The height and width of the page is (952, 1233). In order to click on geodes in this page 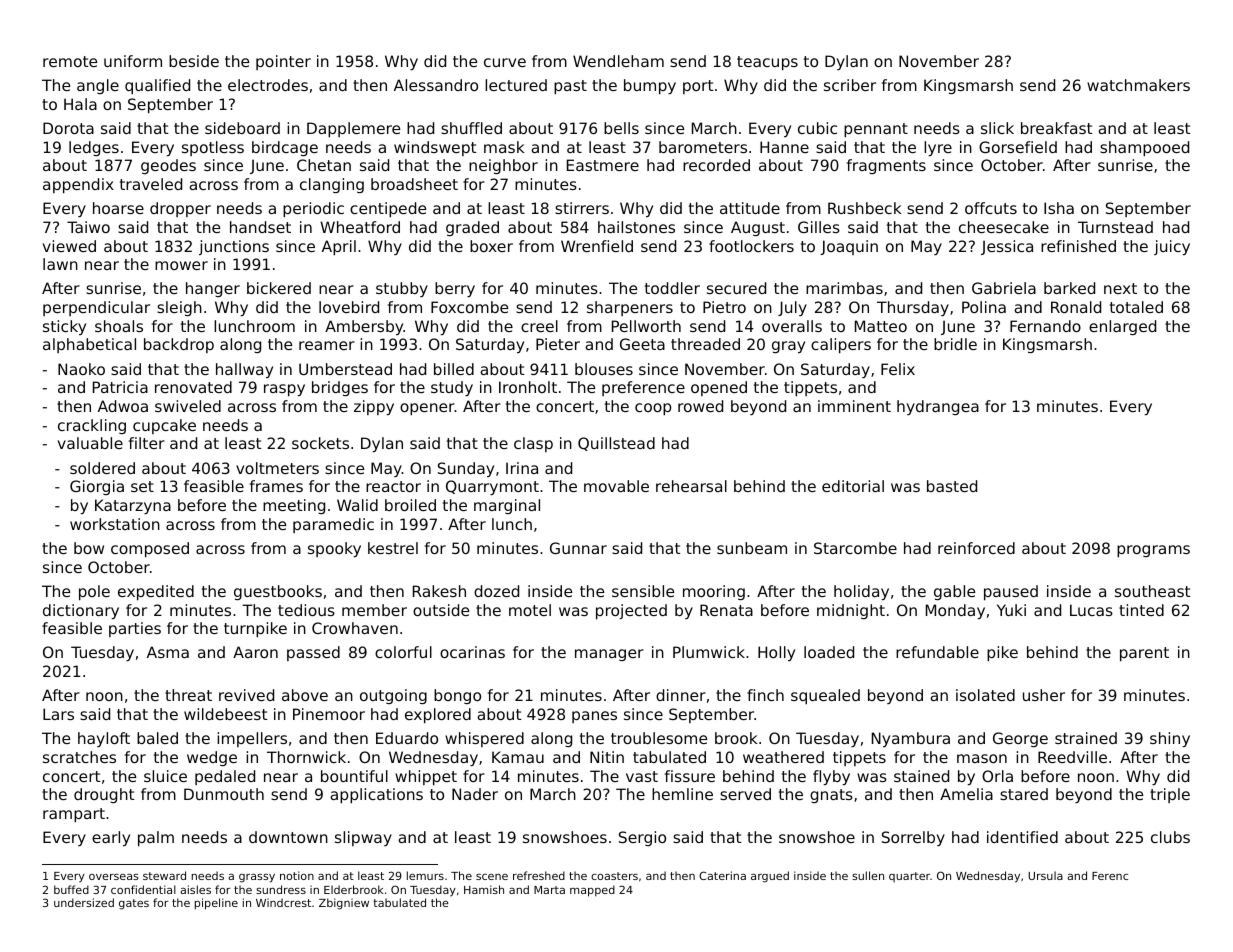, I will do `click(168, 166)`.
